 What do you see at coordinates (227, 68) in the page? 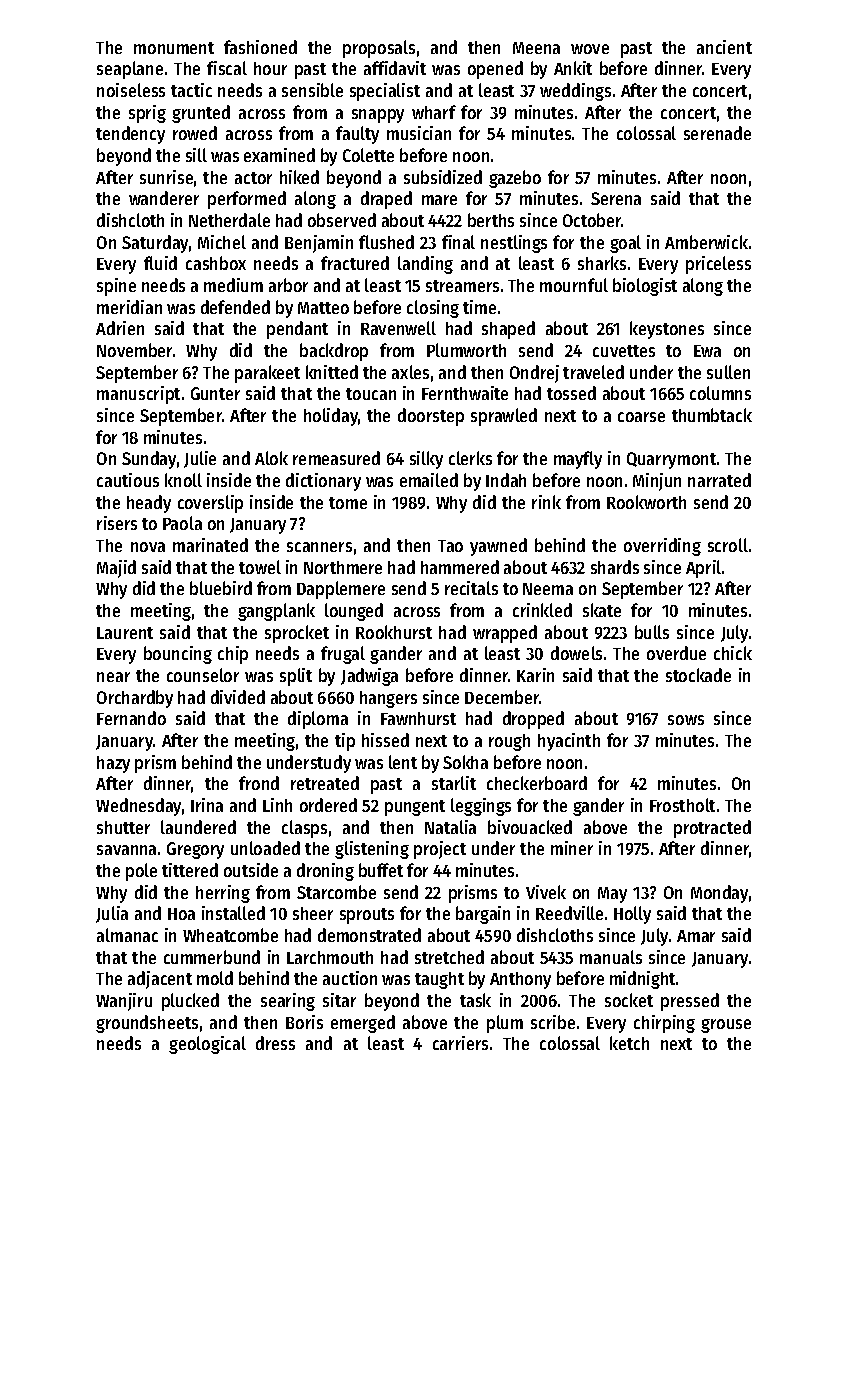
I see `fiscal` at bounding box center [227, 68].
